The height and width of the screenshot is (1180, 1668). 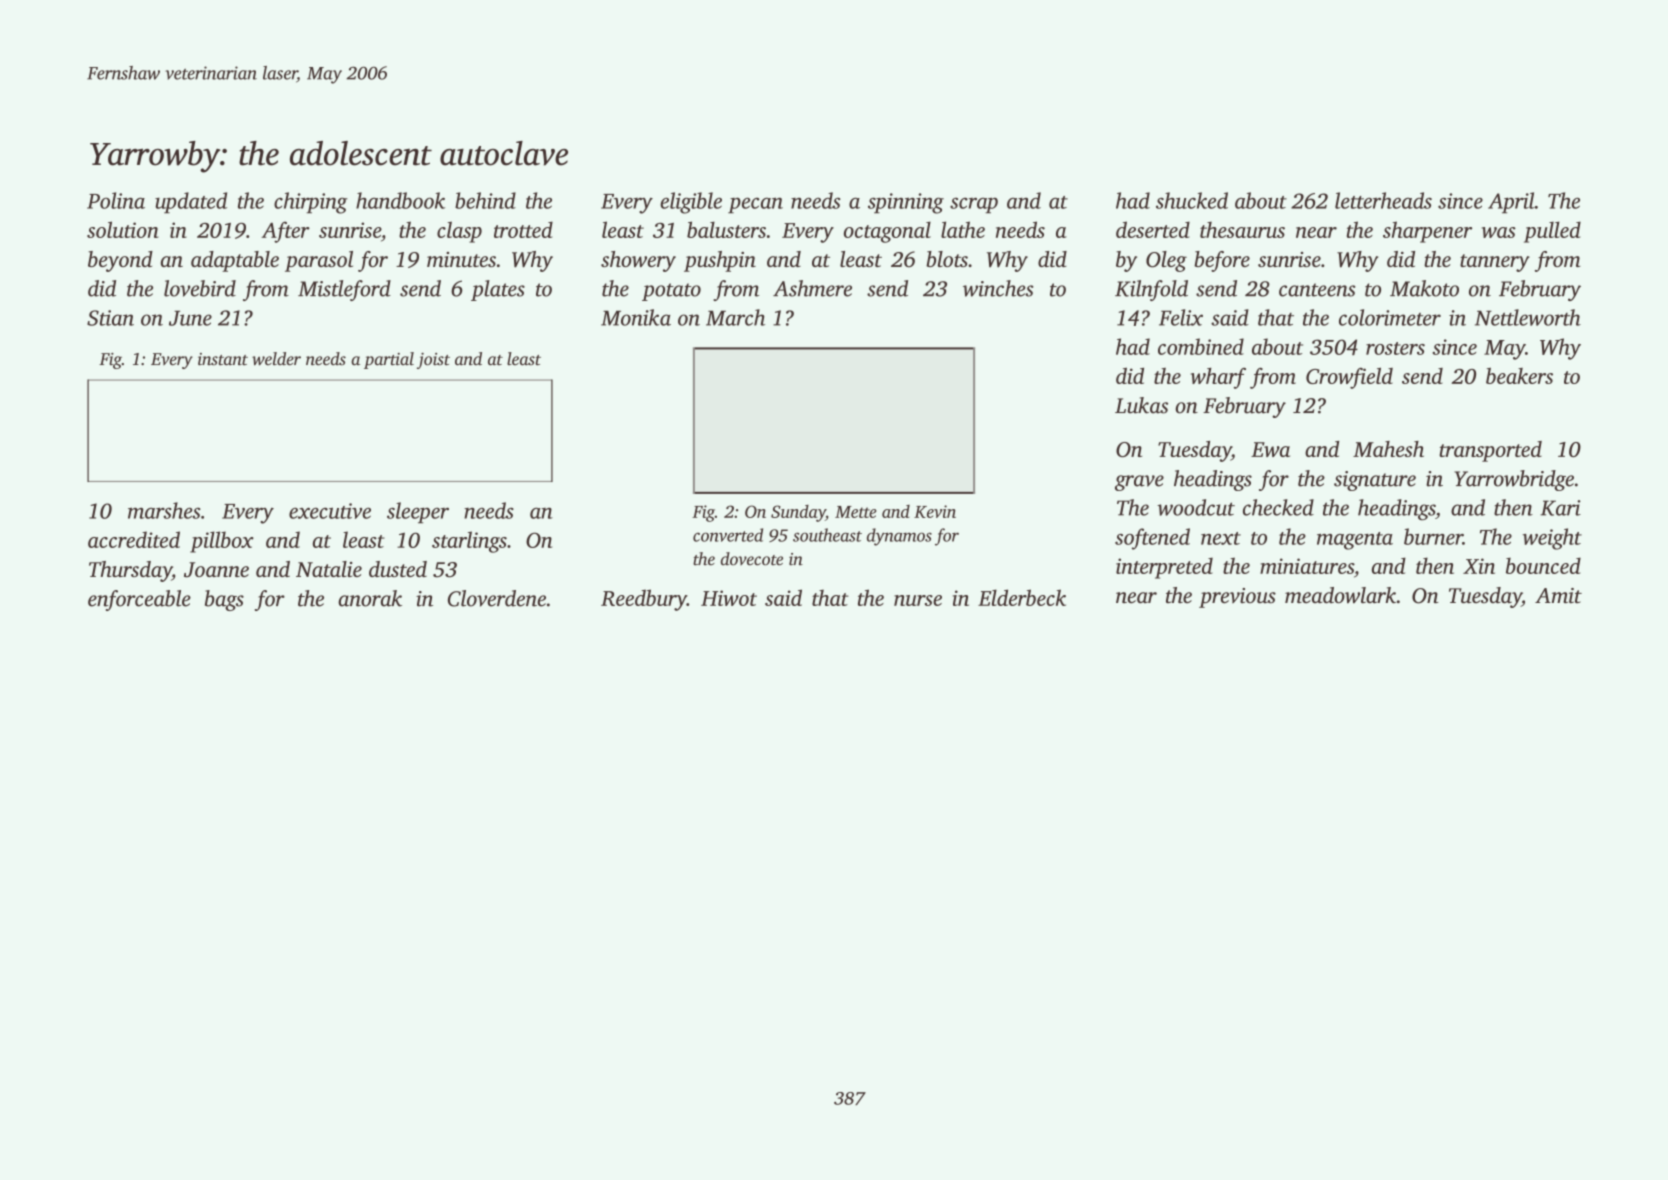 I want to click on octagonal, so click(x=887, y=232).
